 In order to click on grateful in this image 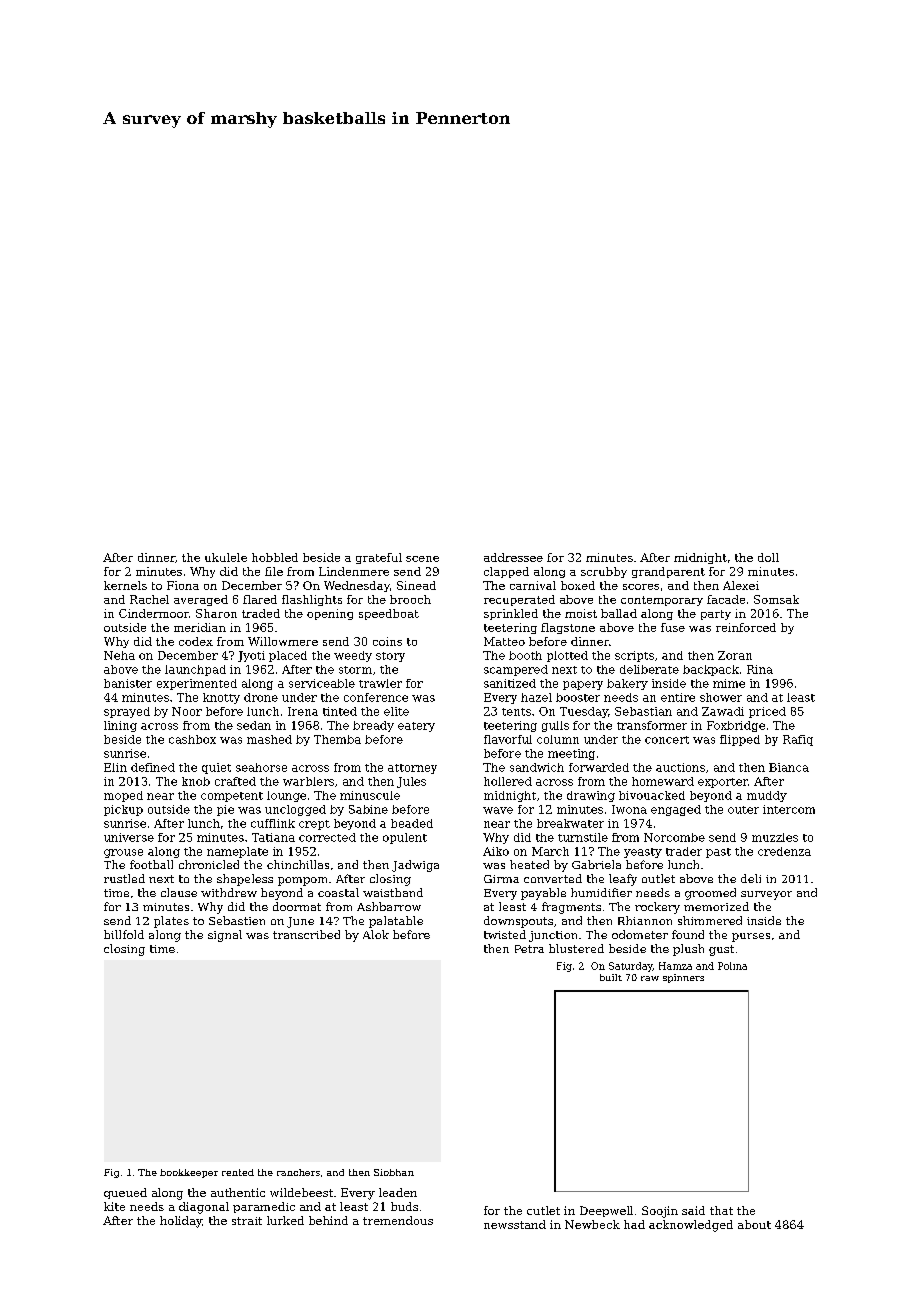, I will do `click(379, 558)`.
